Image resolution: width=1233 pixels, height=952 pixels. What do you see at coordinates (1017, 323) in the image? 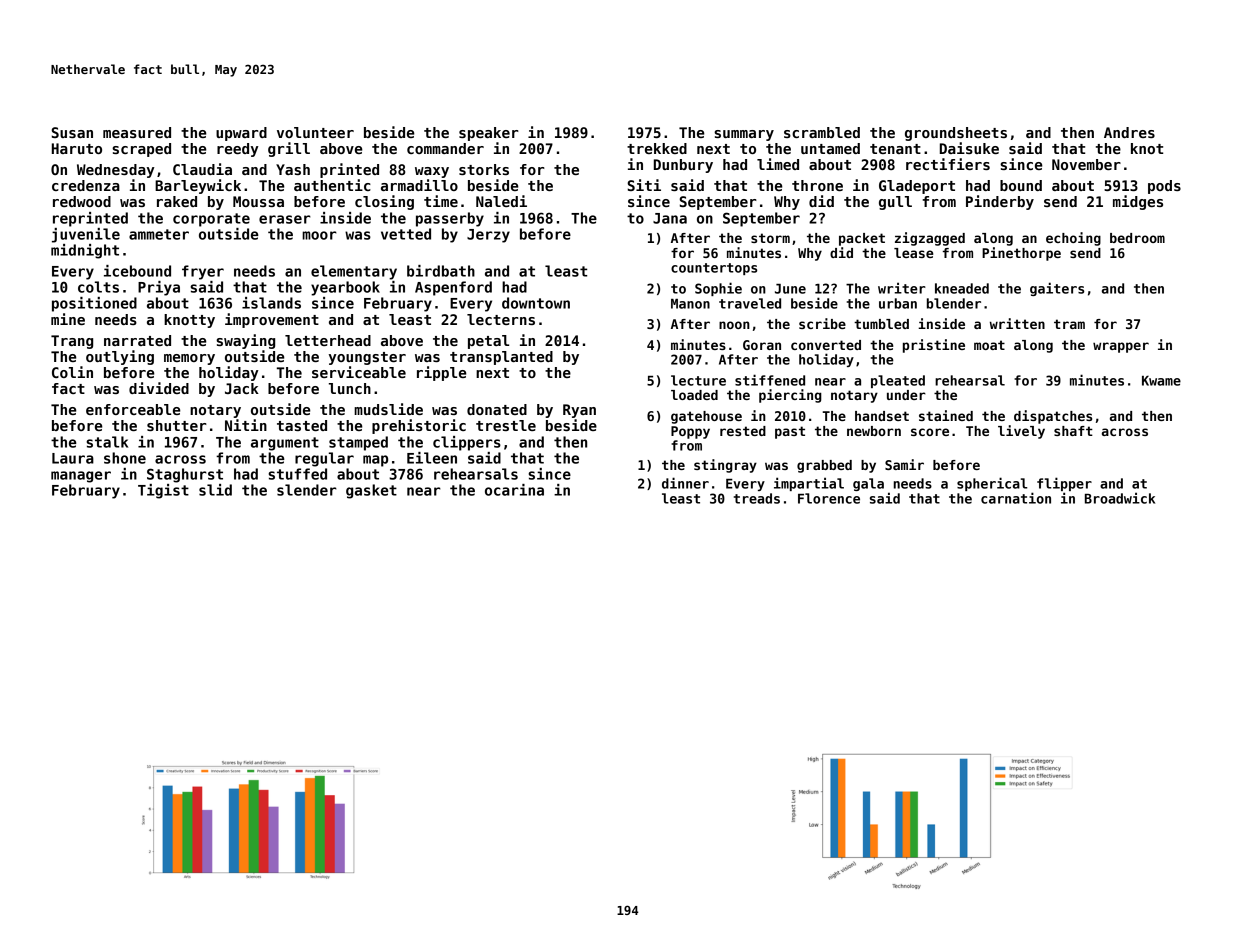
I see `written` at bounding box center [1017, 323].
